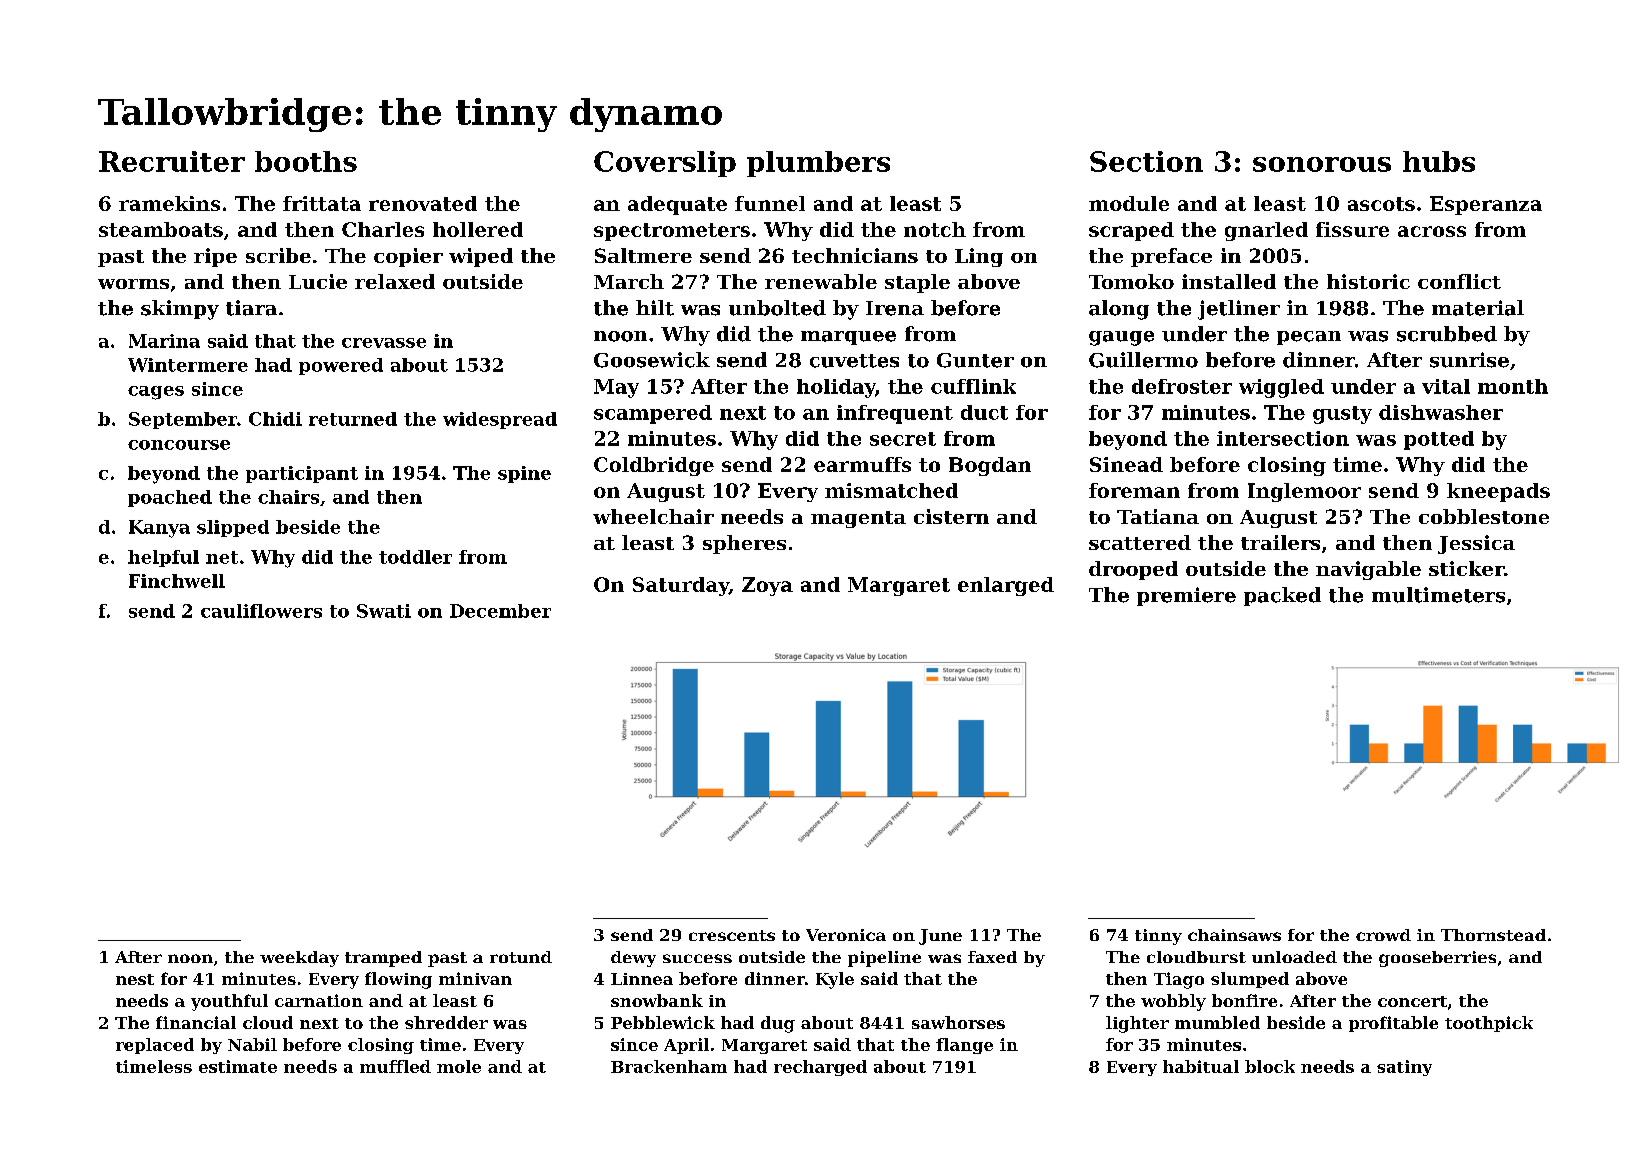  Describe the element at coordinates (958, 1022) in the document. I see `sawhorses` at that location.
